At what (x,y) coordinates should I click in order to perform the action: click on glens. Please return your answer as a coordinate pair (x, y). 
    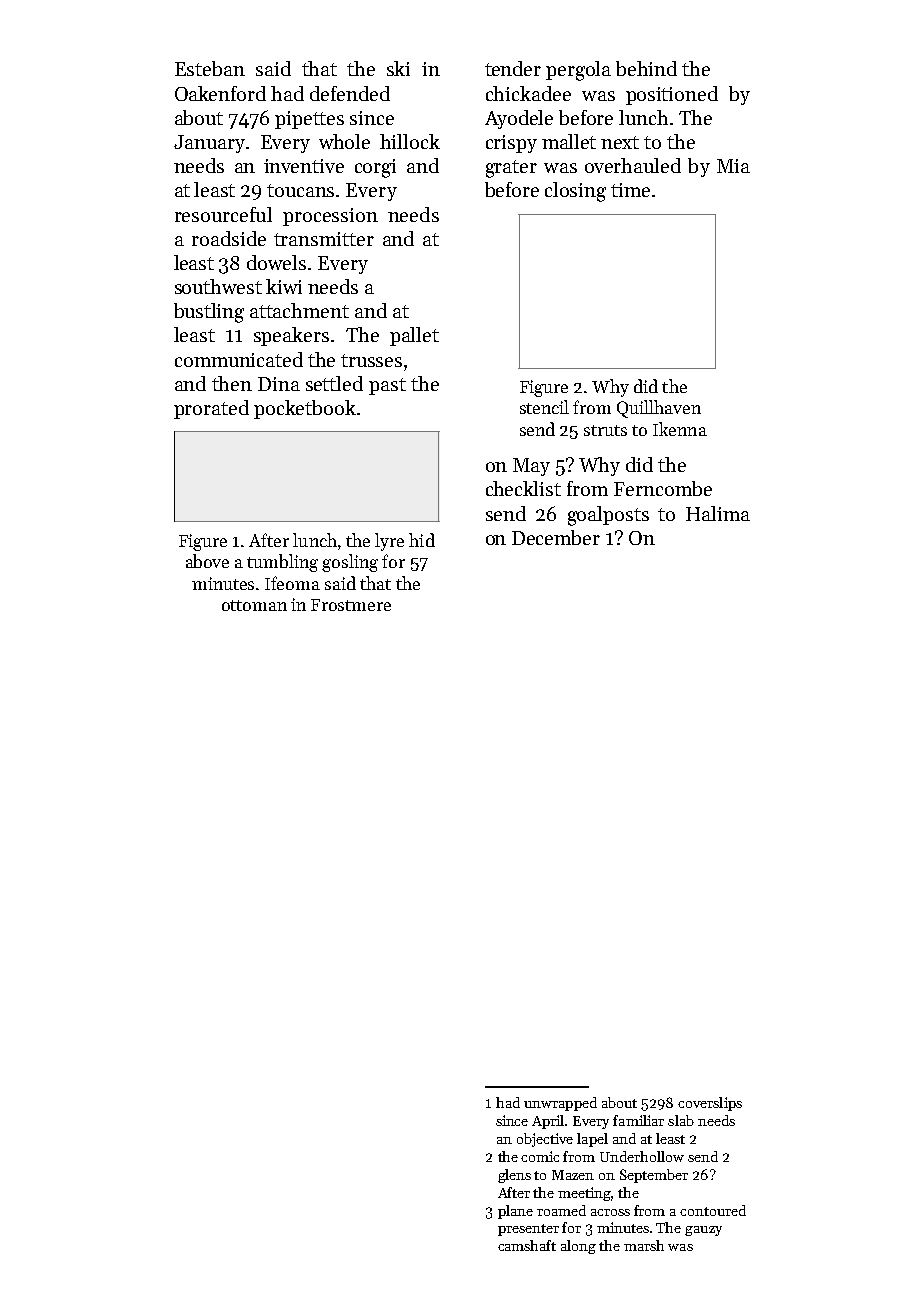
    Looking at the image, I should click on (514, 1176).
